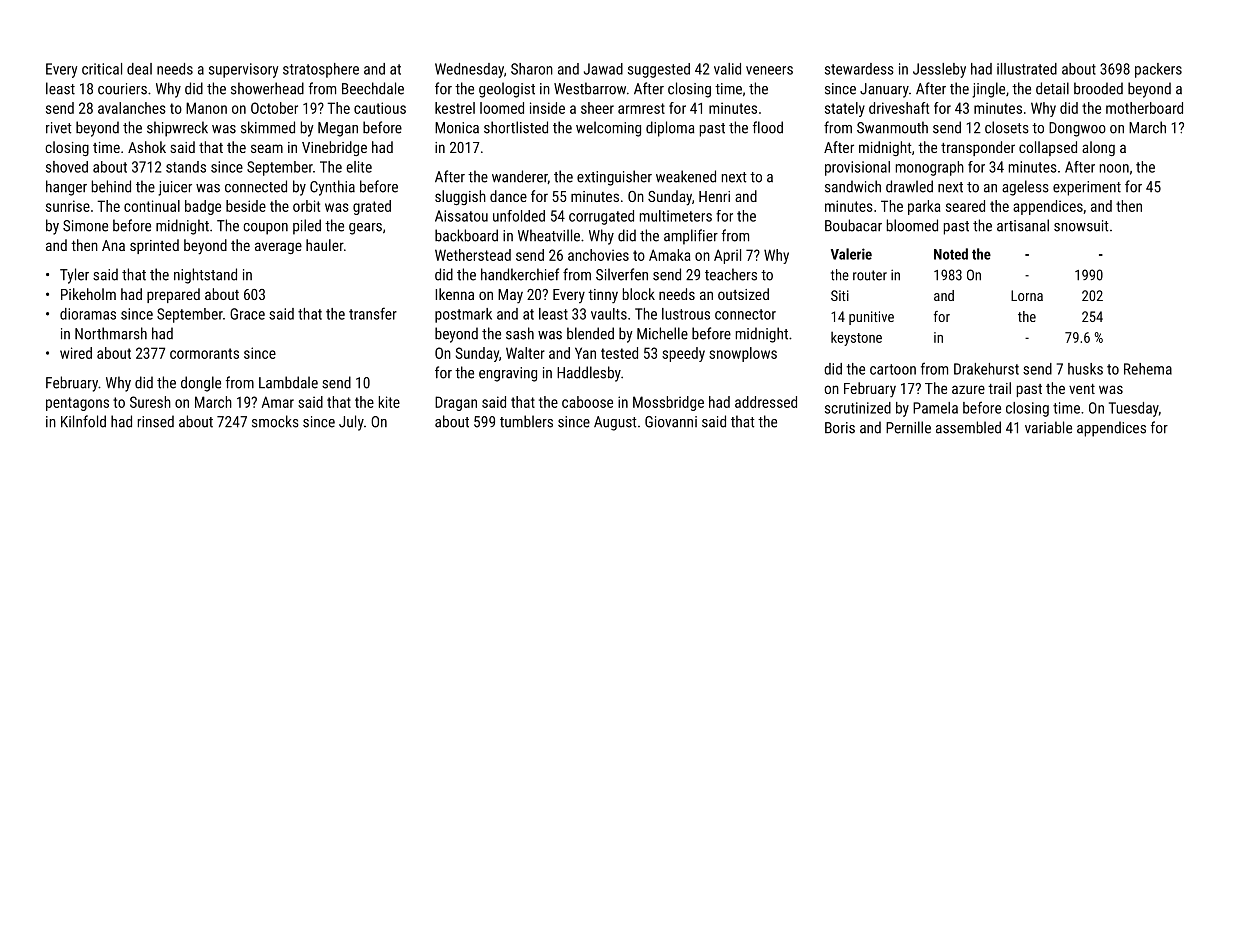 The image size is (1233, 952). What do you see at coordinates (243, 70) in the page?
I see `supervisory` at bounding box center [243, 70].
